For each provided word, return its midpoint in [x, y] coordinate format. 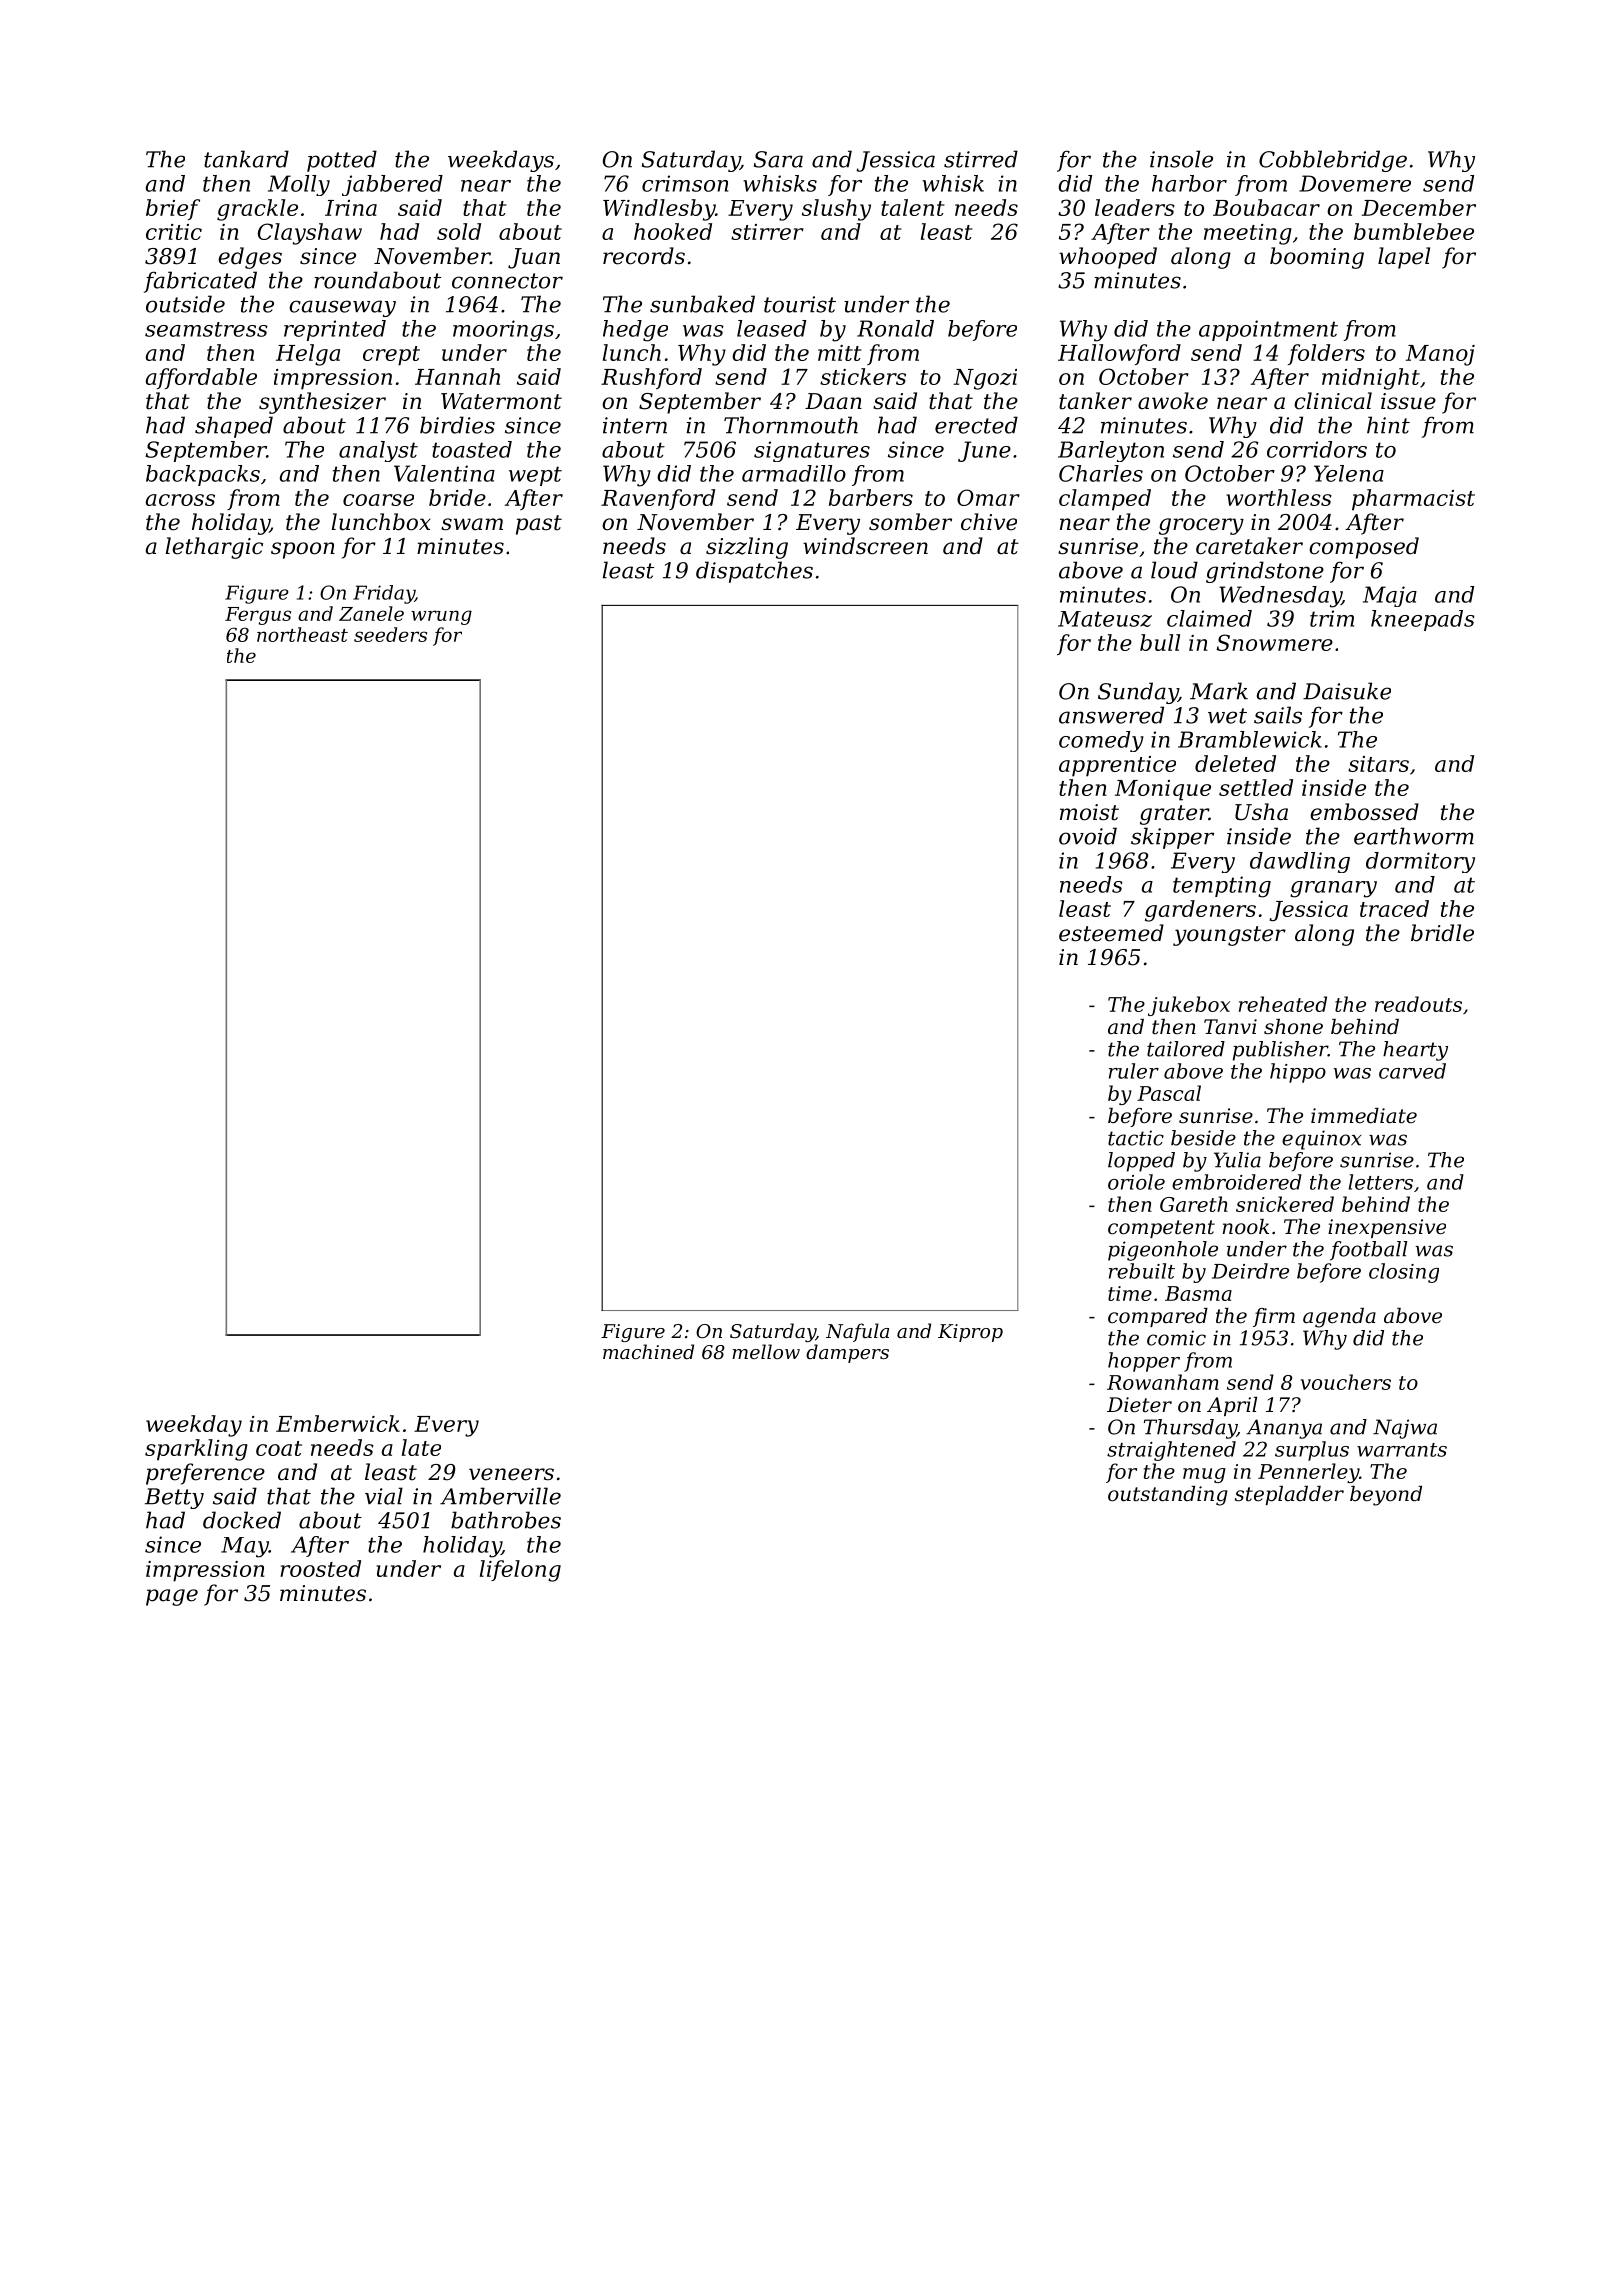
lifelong [520, 1571]
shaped [234, 427]
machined [648, 1351]
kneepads [1423, 620]
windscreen [865, 546]
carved [1412, 1071]
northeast [302, 634]
